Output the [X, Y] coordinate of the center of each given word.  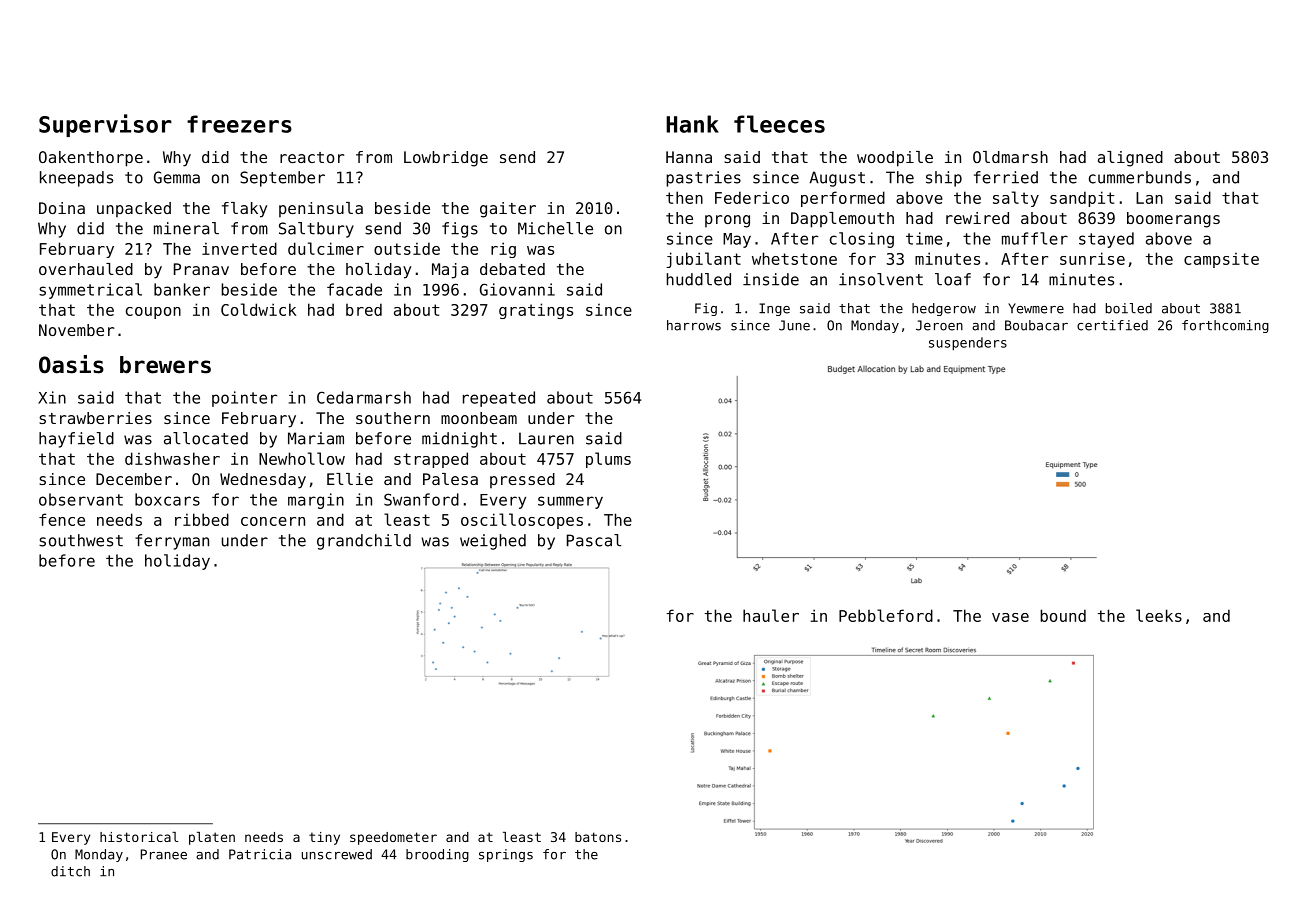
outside [407, 248]
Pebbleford [886, 615]
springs [506, 855]
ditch [70, 871]
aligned [1130, 159]
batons [598, 837]
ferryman [172, 542]
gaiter [508, 210]
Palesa [450, 479]
